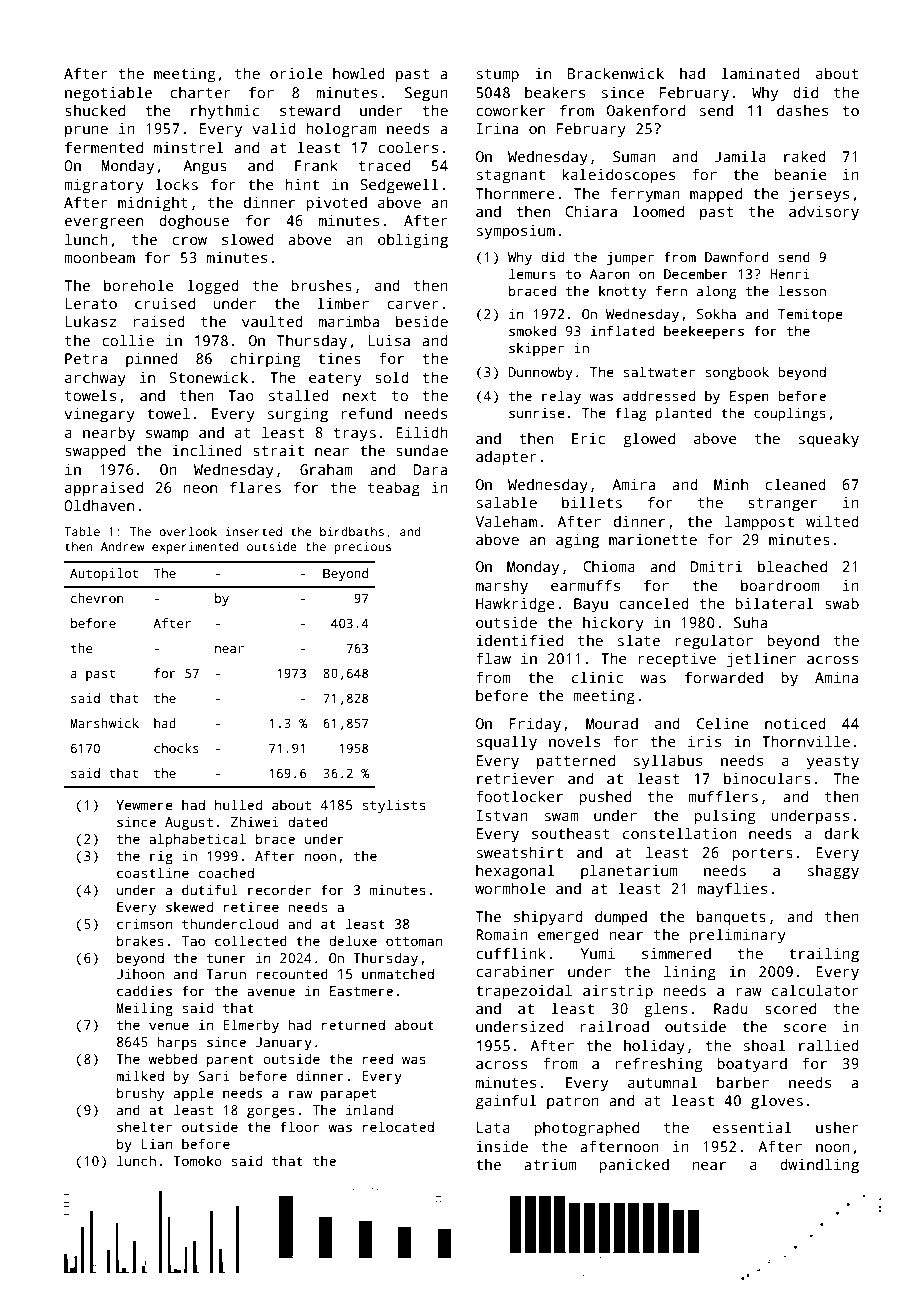 Image resolution: width=924 pixels, height=1314 pixels. I want to click on advisory, so click(824, 213).
